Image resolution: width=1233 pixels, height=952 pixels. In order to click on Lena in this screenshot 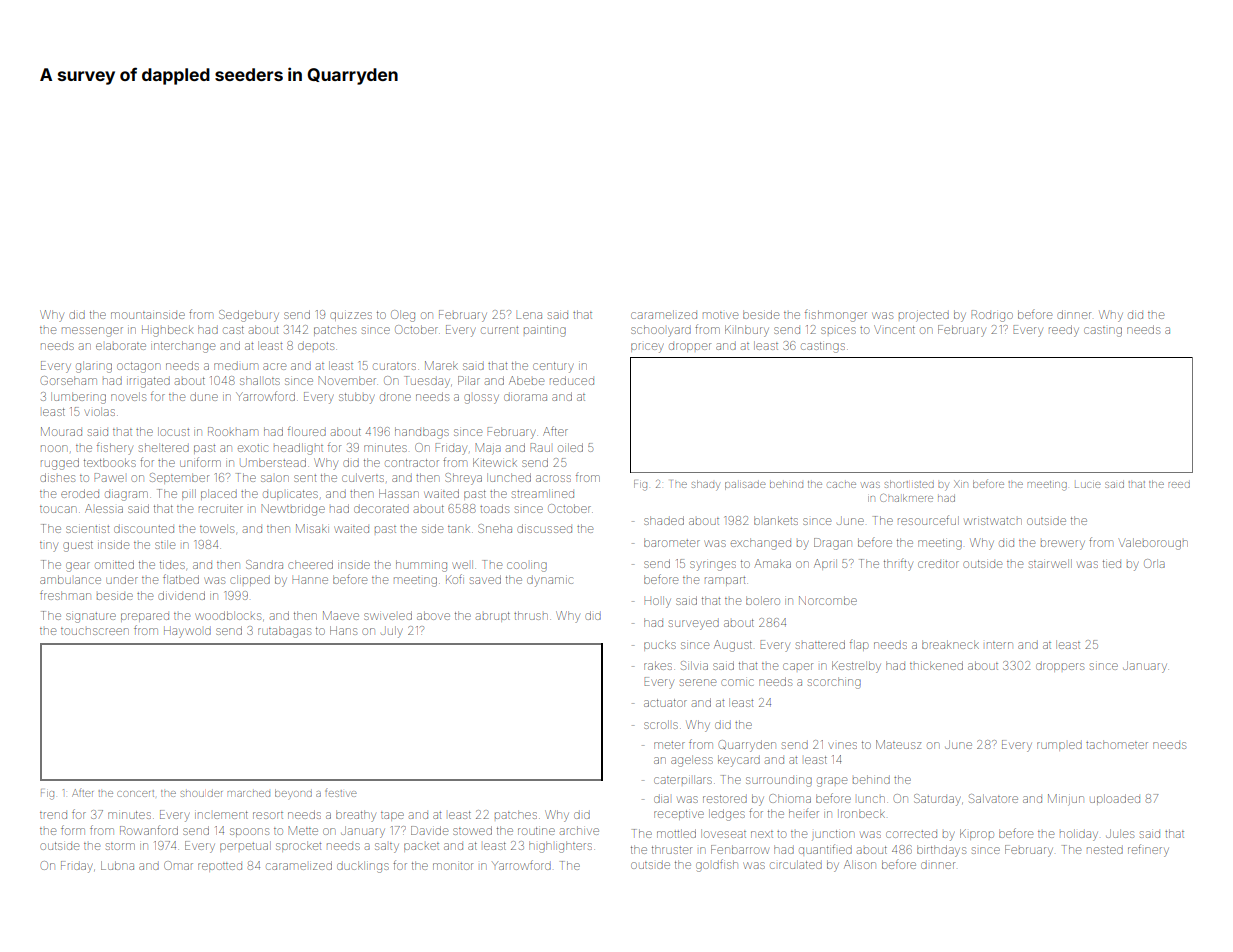, I will do `click(529, 315)`.
